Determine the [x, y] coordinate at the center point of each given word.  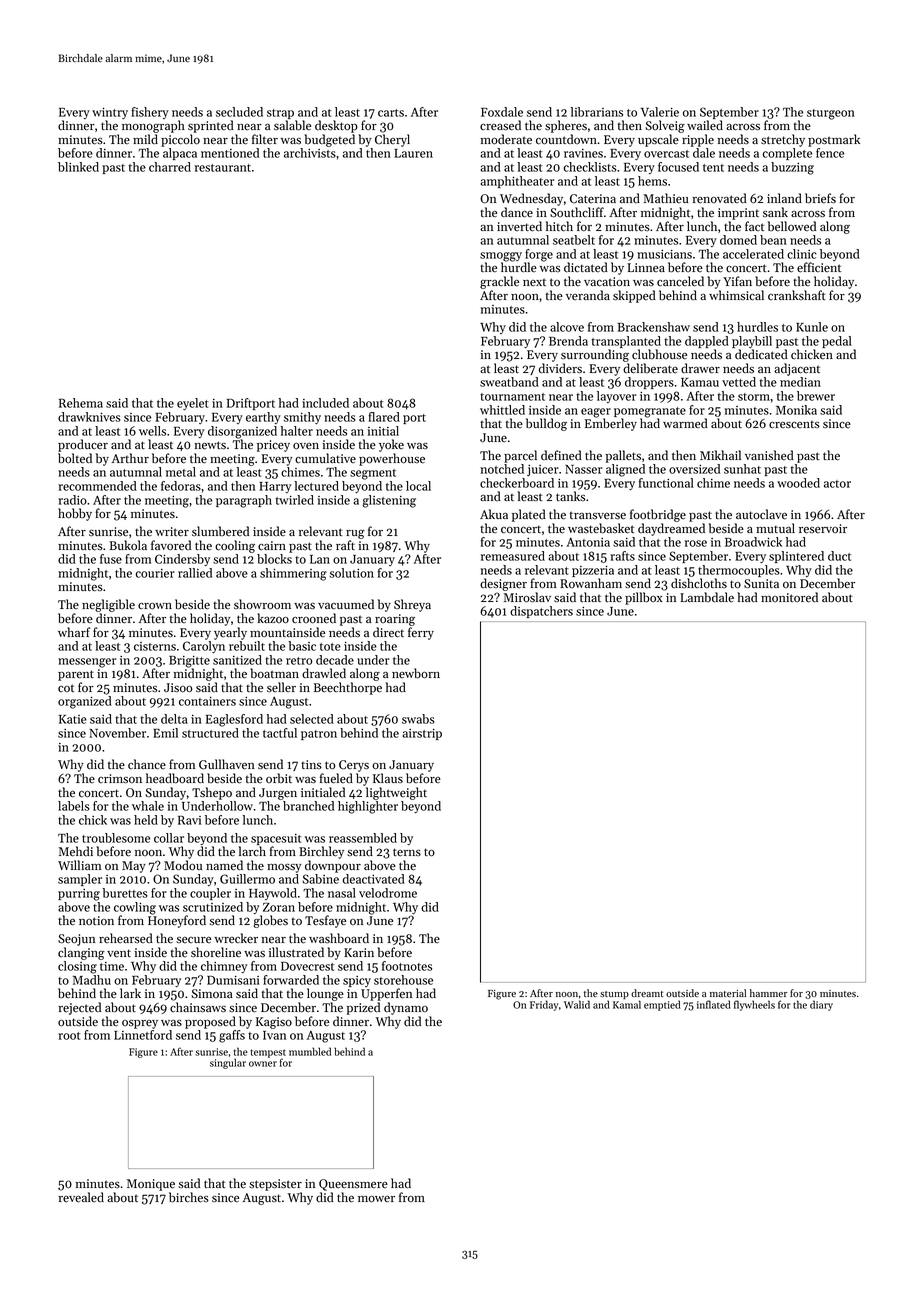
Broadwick [753, 542]
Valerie [660, 112]
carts [391, 113]
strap [280, 114]
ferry [421, 633]
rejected [79, 1008]
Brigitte [189, 662]
